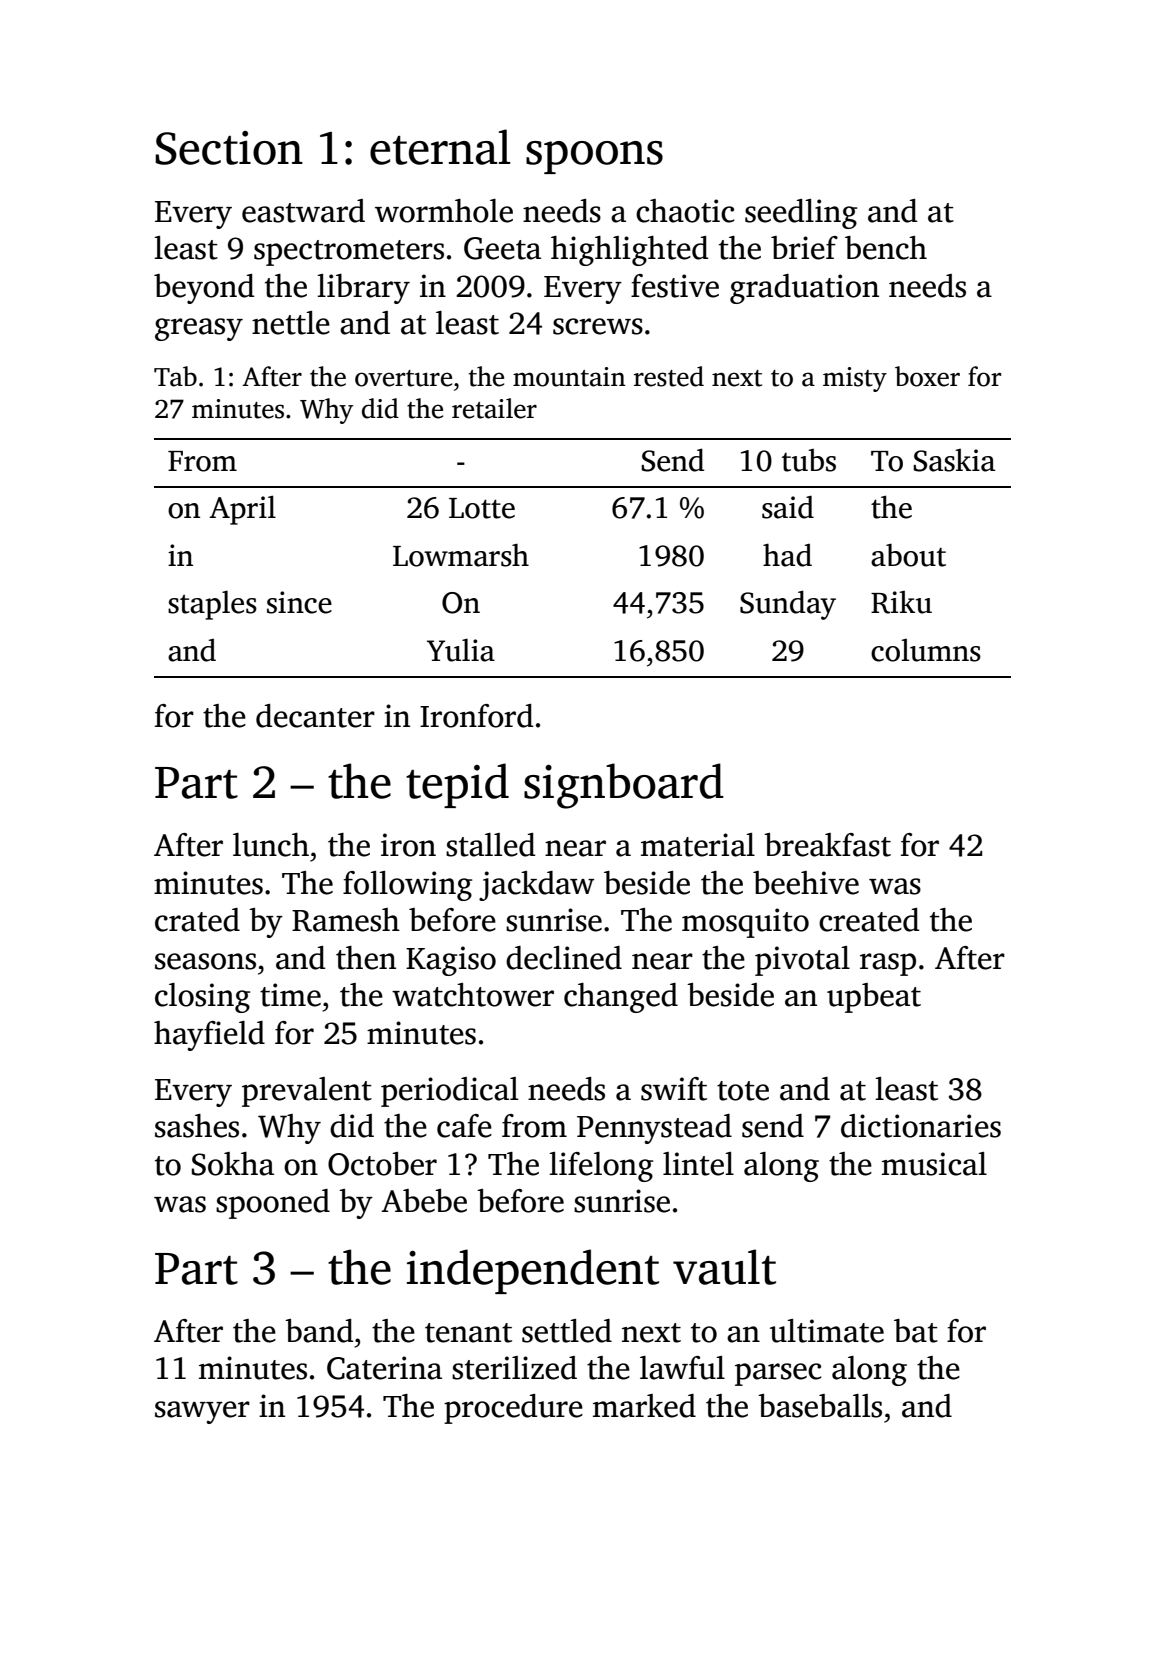 The image size is (1165, 1654). What do you see at coordinates (827, 845) in the document?
I see `breakfast` at bounding box center [827, 845].
